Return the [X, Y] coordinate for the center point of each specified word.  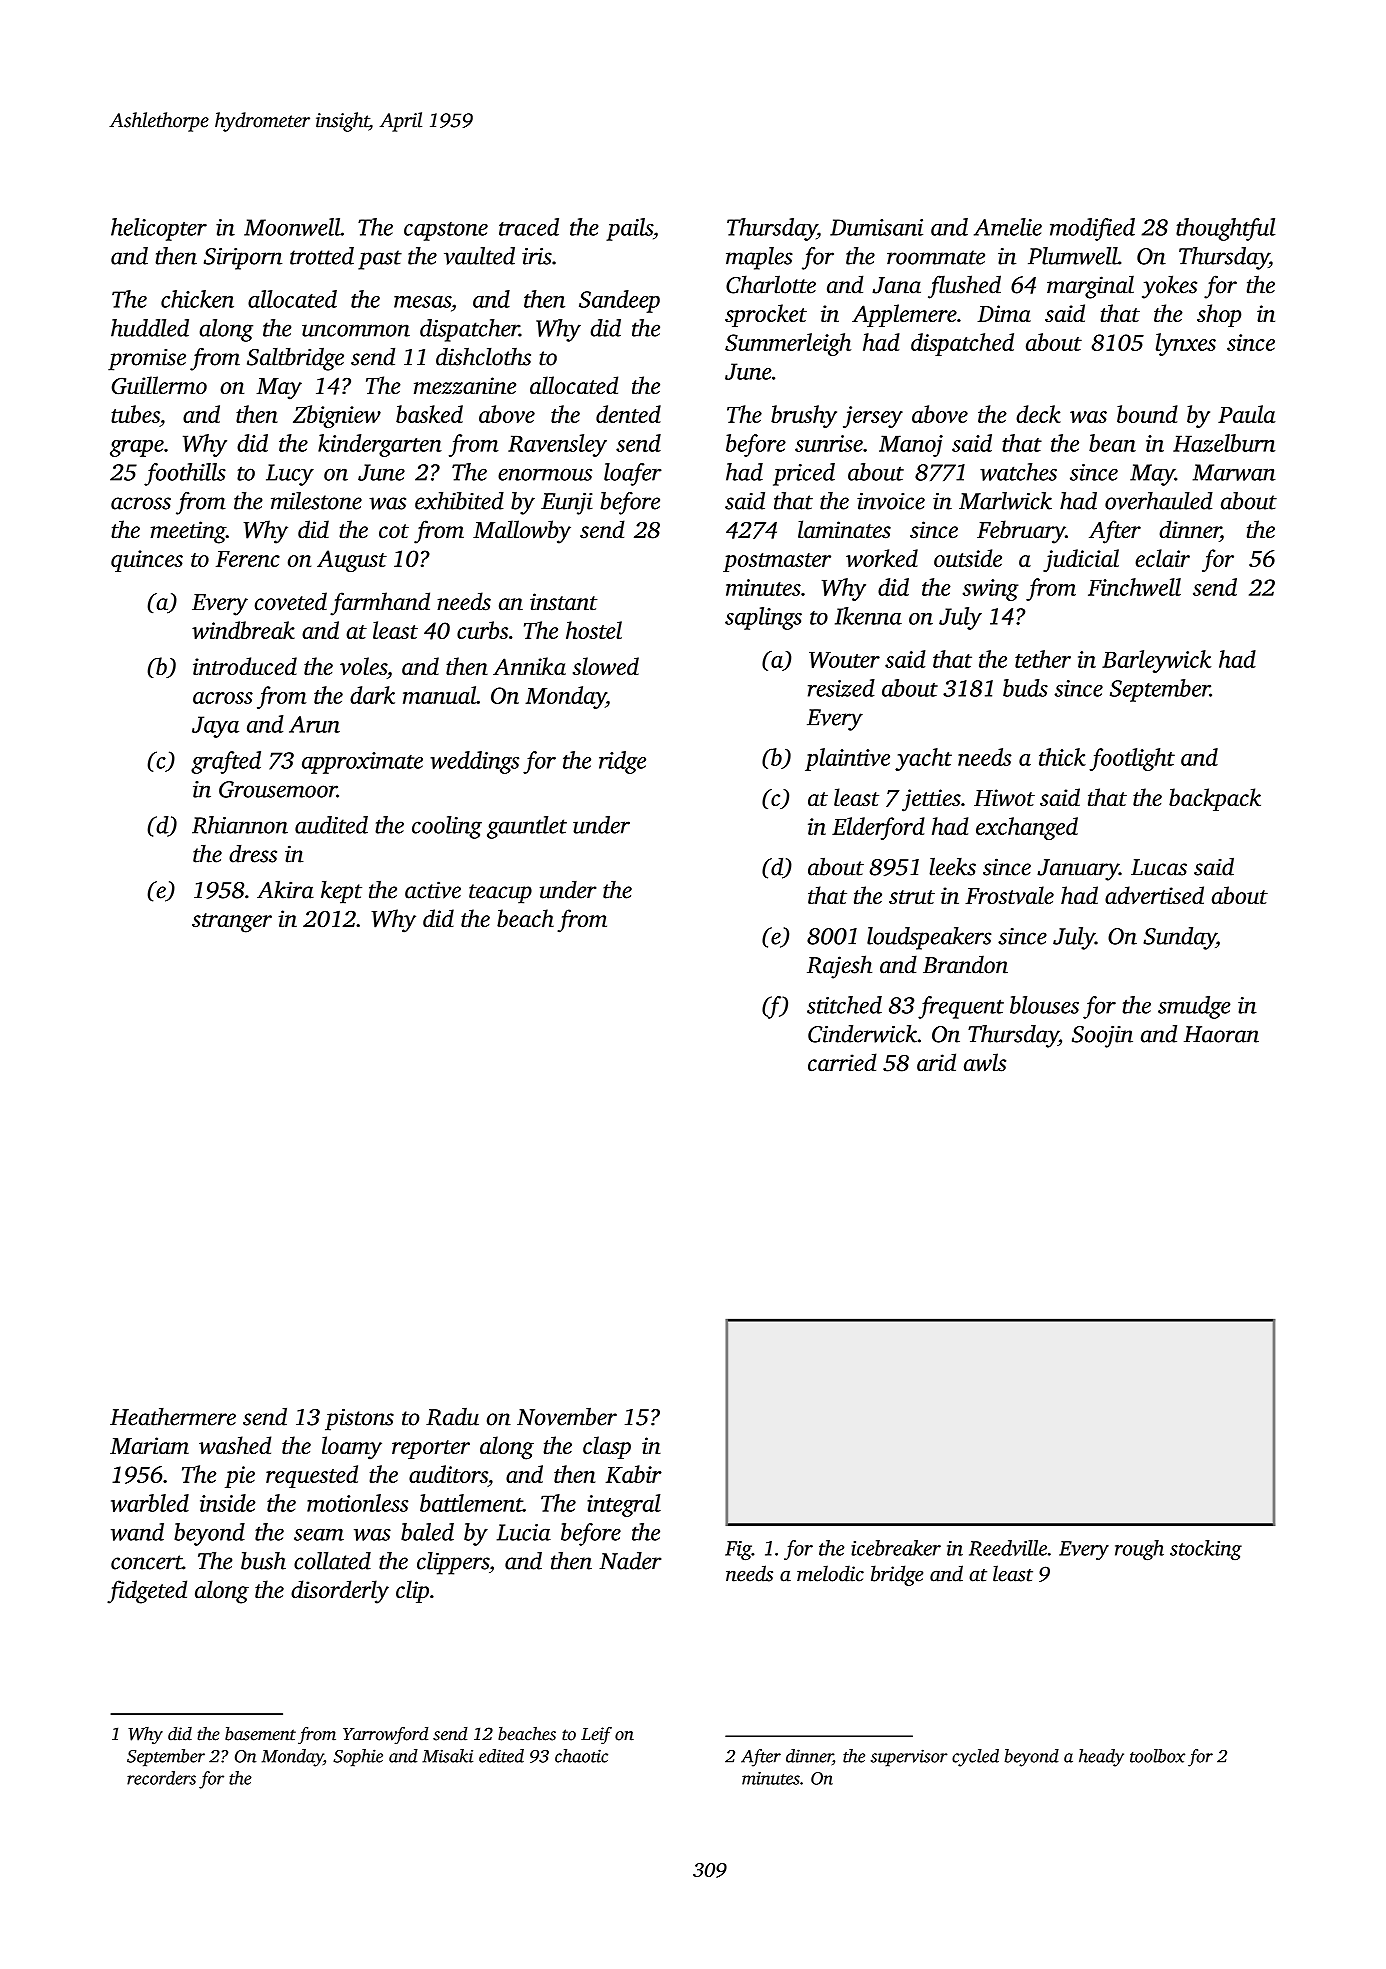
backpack [1215, 799]
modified [1092, 229]
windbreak [243, 630]
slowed [606, 666]
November [567, 1417]
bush [263, 1561]
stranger [232, 923]
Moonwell [292, 227]
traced [529, 227]
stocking [1206, 1550]
